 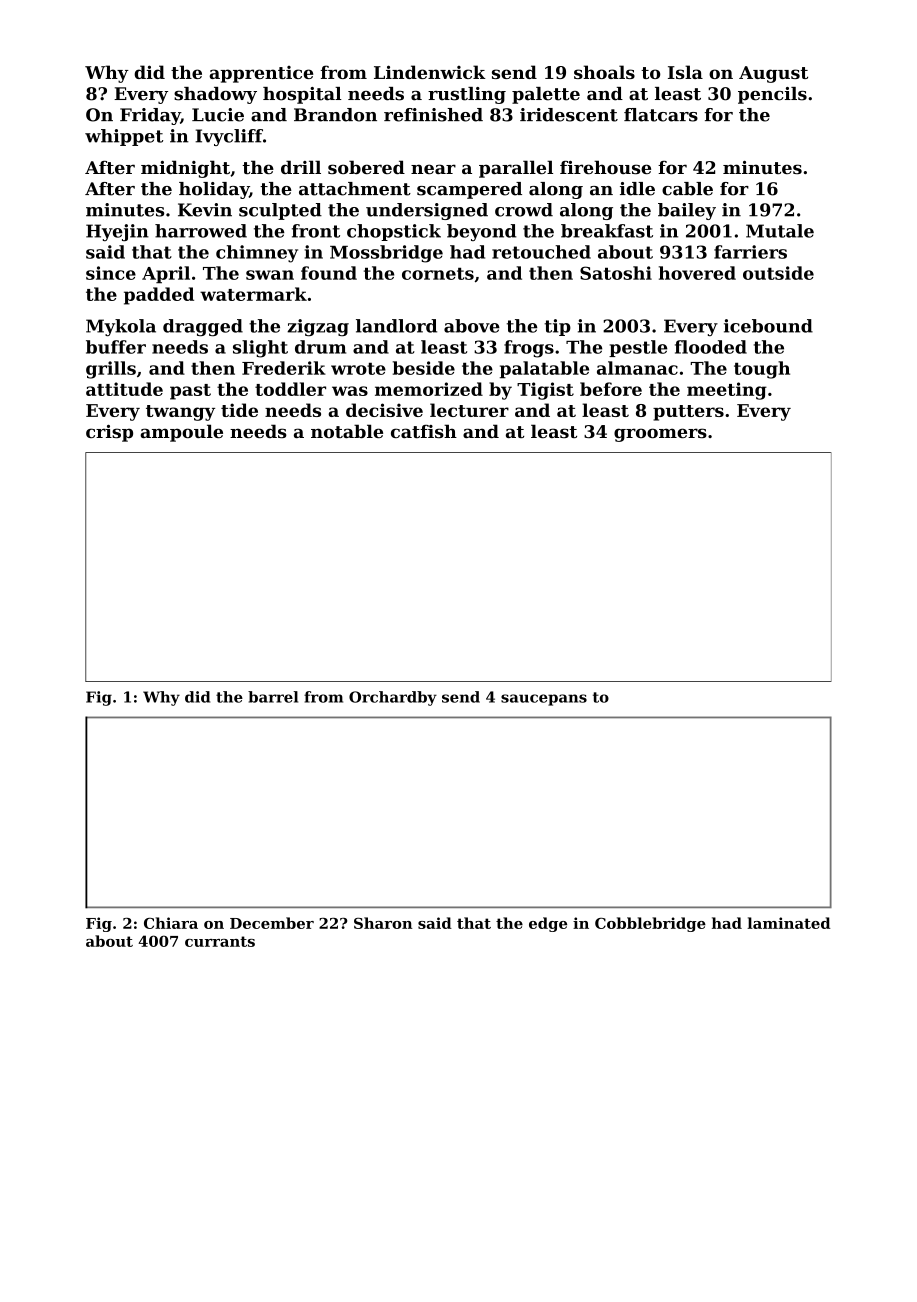 What do you see at coordinates (780, 231) in the screenshot?
I see `Mutale` at bounding box center [780, 231].
